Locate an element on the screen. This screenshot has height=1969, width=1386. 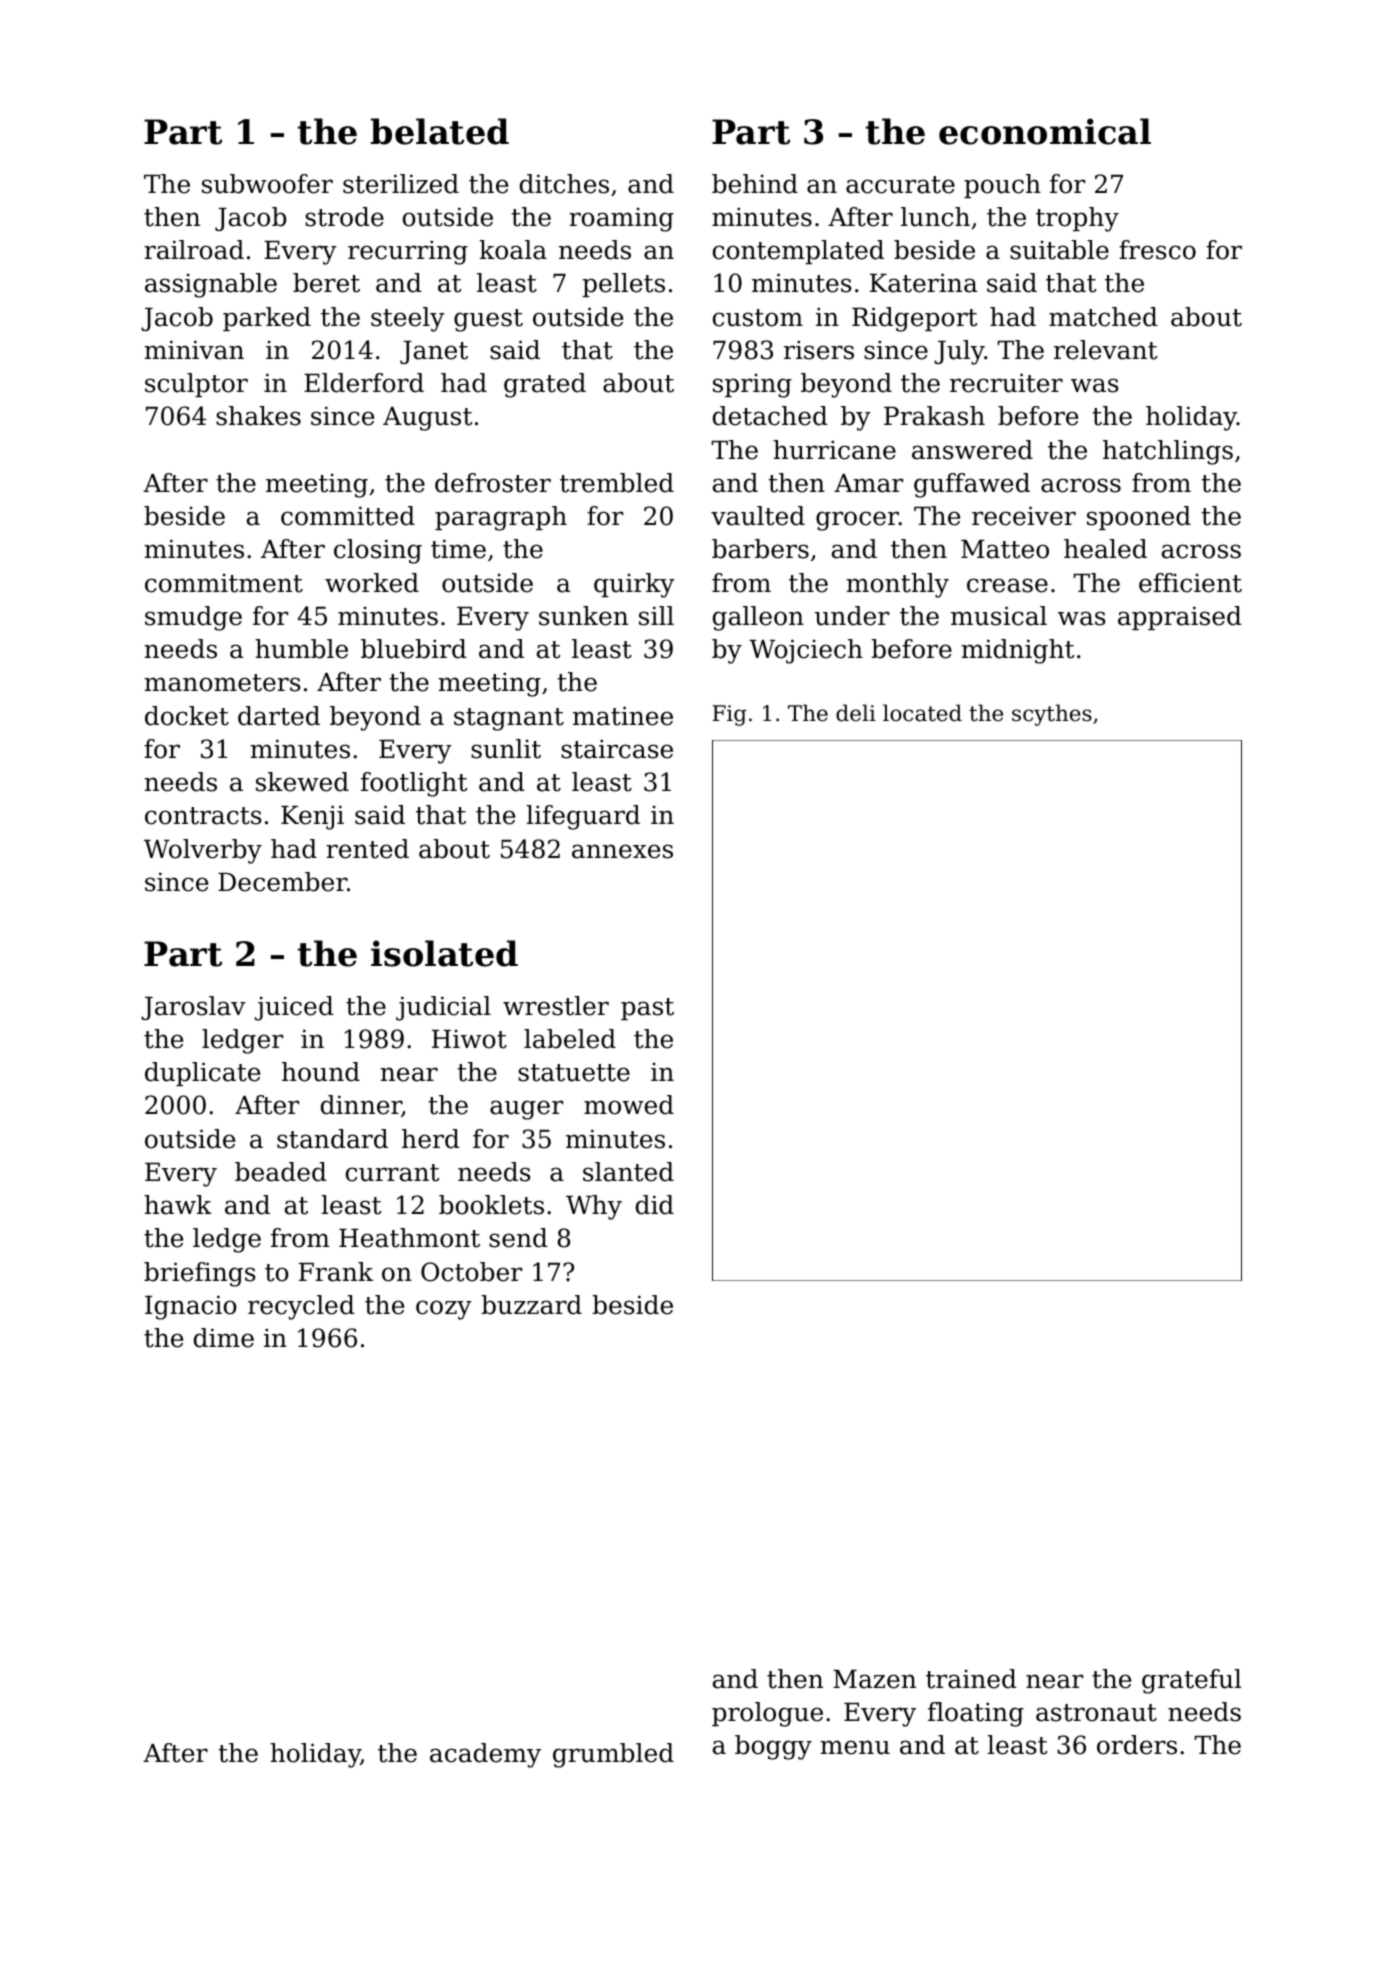
Jaroslav is located at coordinates (193, 1008).
